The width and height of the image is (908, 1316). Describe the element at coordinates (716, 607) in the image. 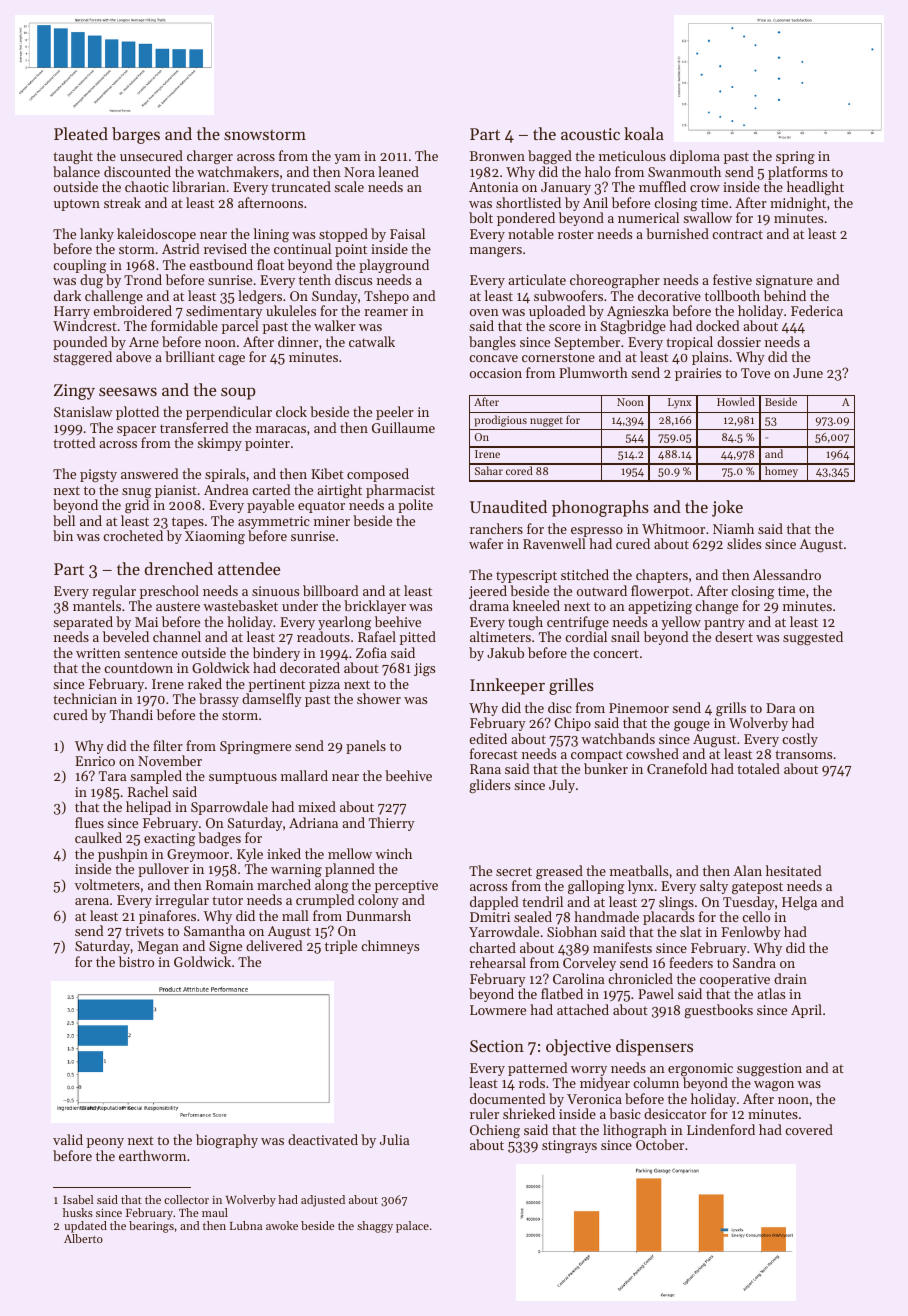

I see `change` at that location.
